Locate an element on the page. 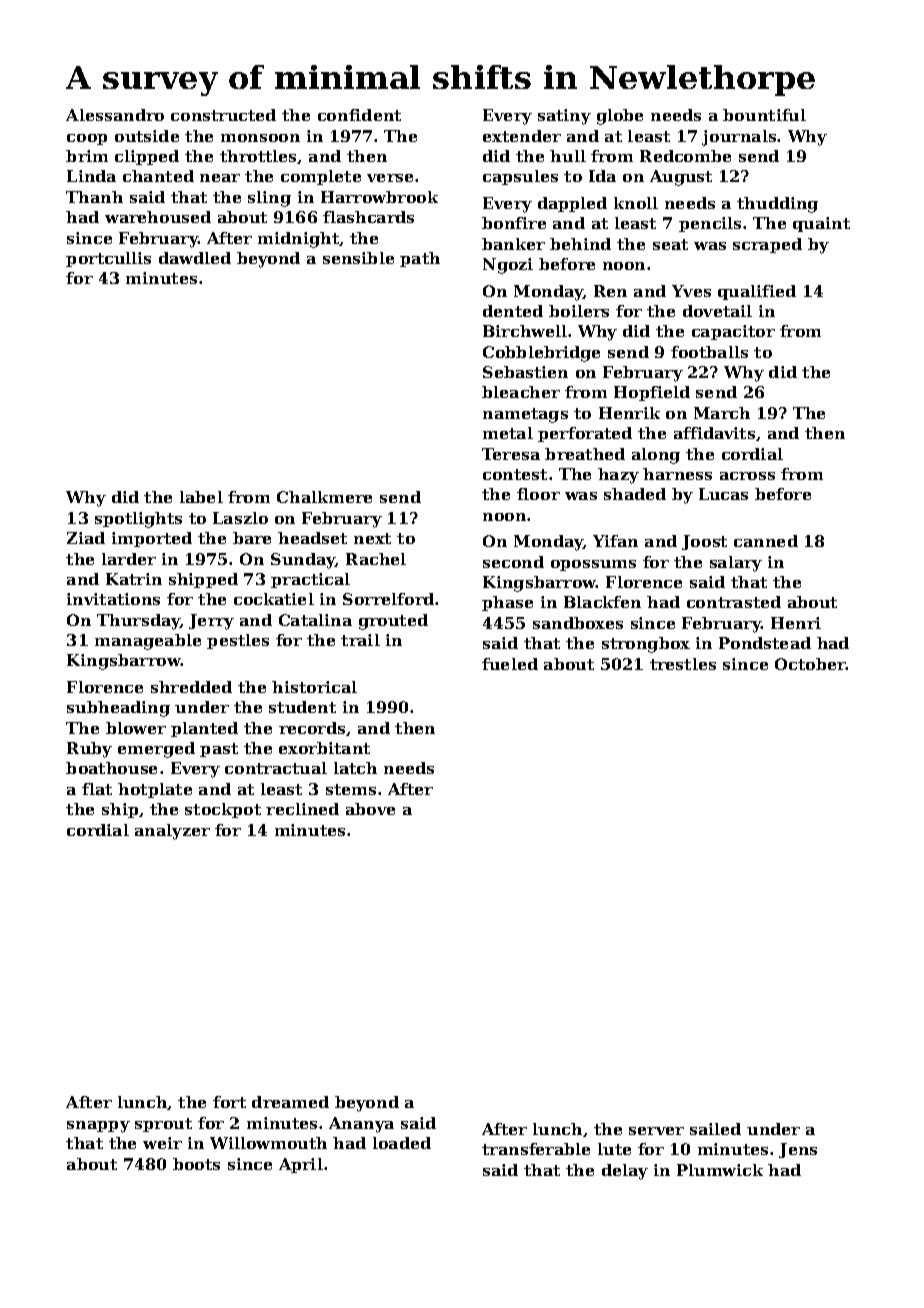 This image has height=1308, width=924. spotlights is located at coordinates (138, 520).
